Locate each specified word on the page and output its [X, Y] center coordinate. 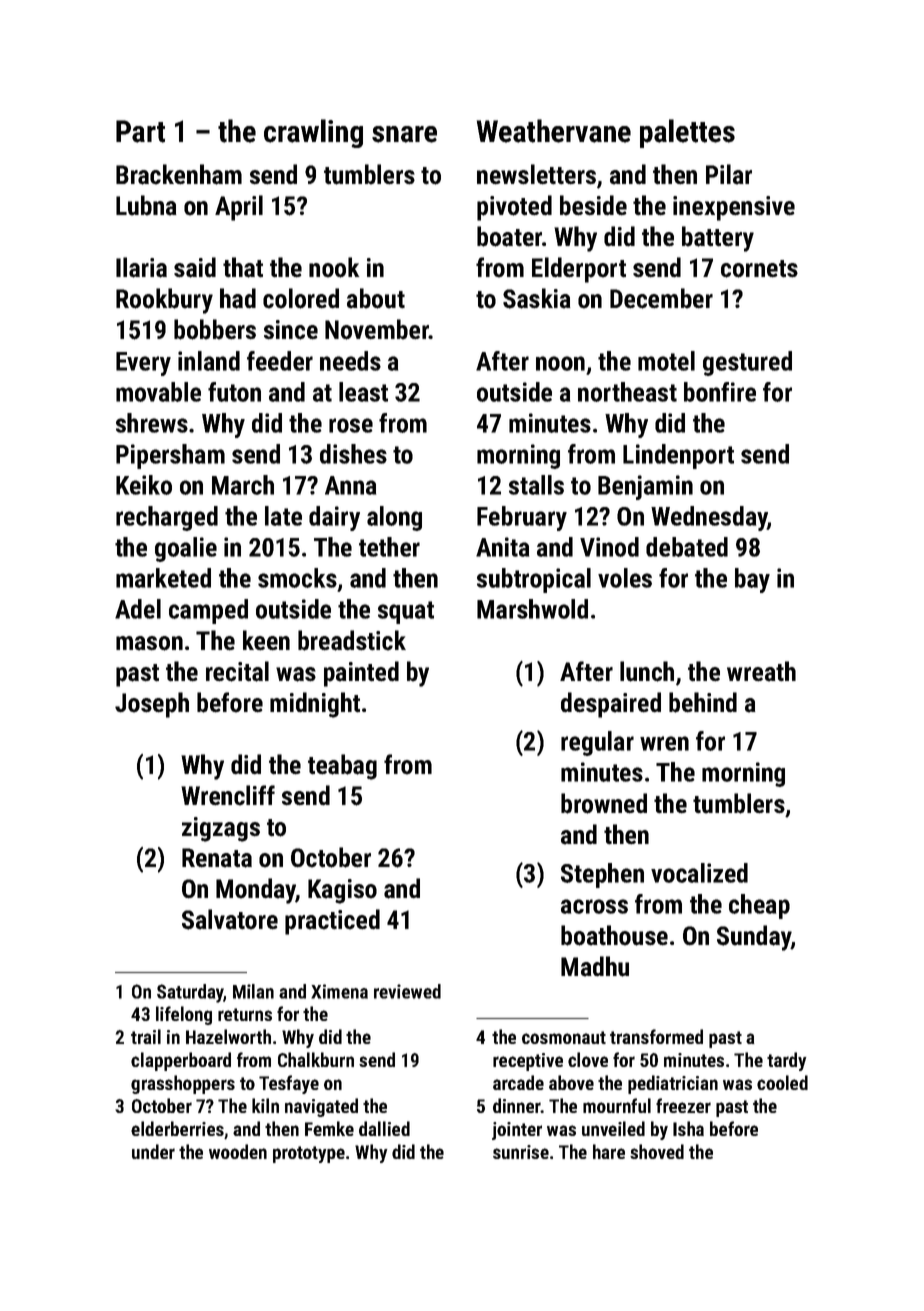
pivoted [514, 208]
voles [625, 578]
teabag [342, 767]
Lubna [146, 205]
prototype [309, 1154]
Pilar [729, 174]
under [153, 1151]
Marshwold [532, 609]
